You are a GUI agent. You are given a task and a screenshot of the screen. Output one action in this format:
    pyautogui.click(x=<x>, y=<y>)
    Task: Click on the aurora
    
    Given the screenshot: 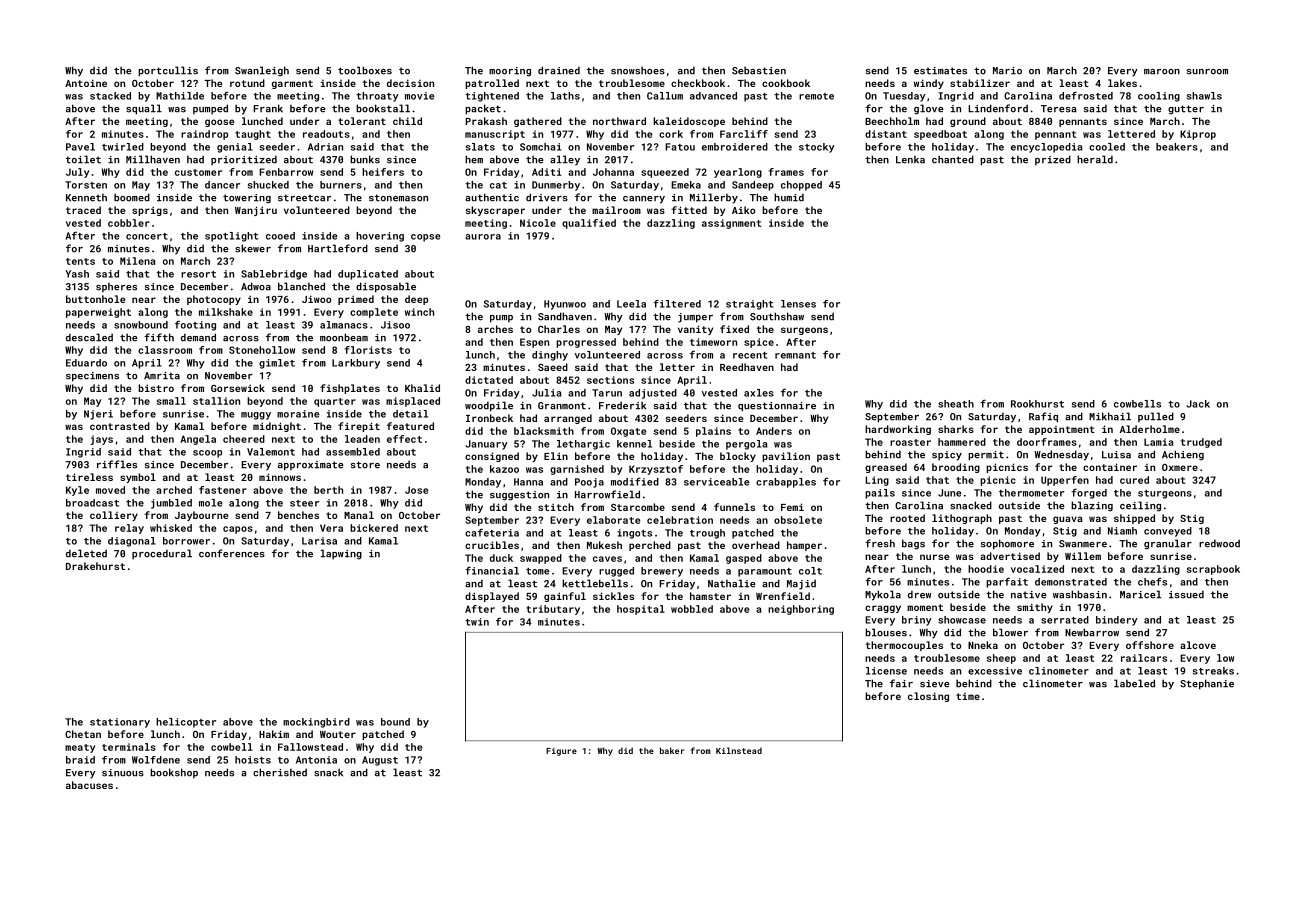 What is the action you would take?
    pyautogui.click(x=483, y=237)
